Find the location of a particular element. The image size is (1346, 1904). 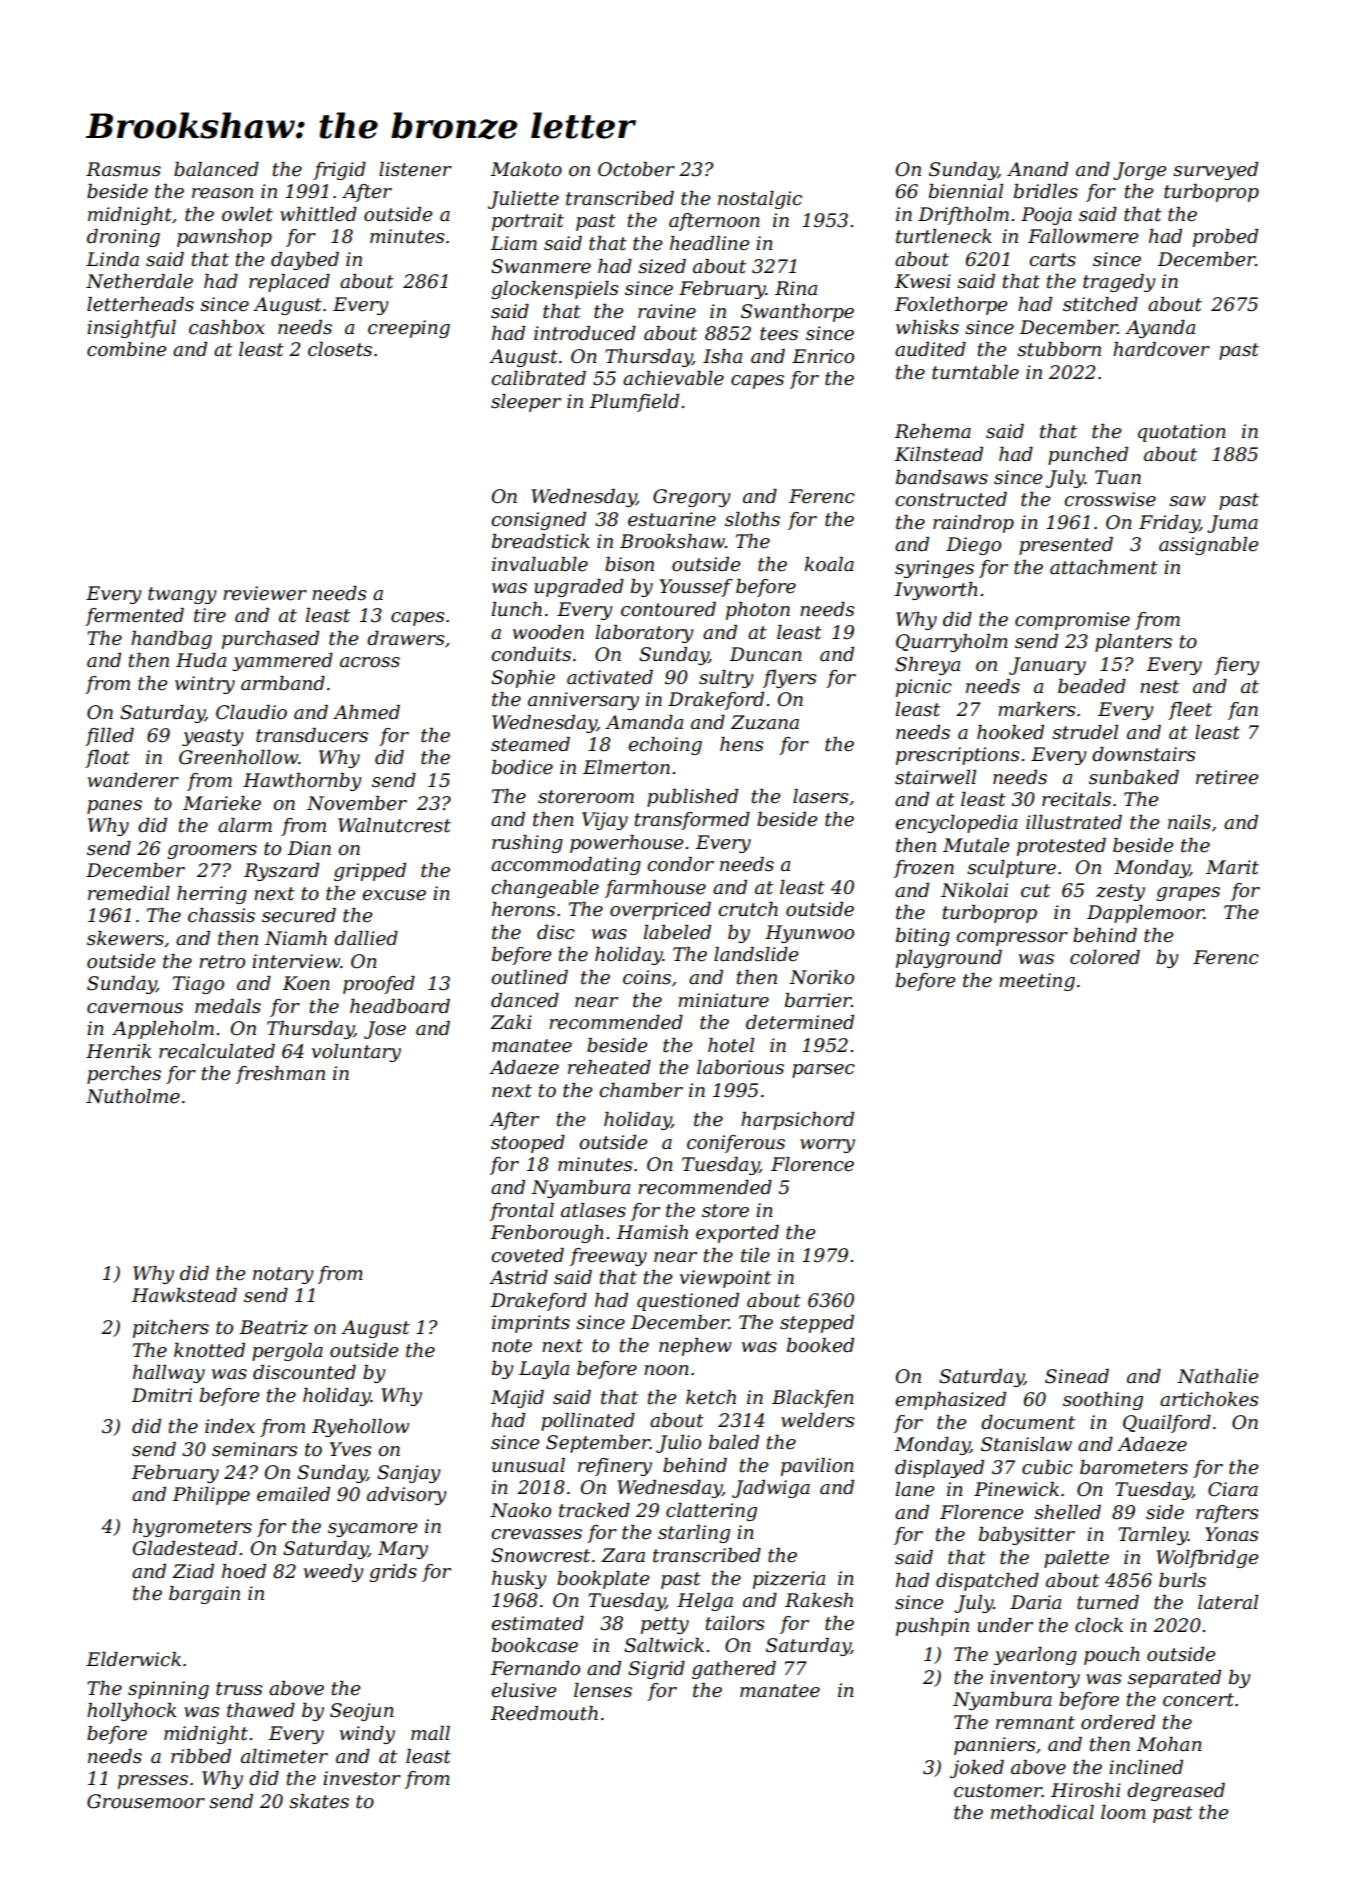

illustrated is located at coordinates (1074, 822).
